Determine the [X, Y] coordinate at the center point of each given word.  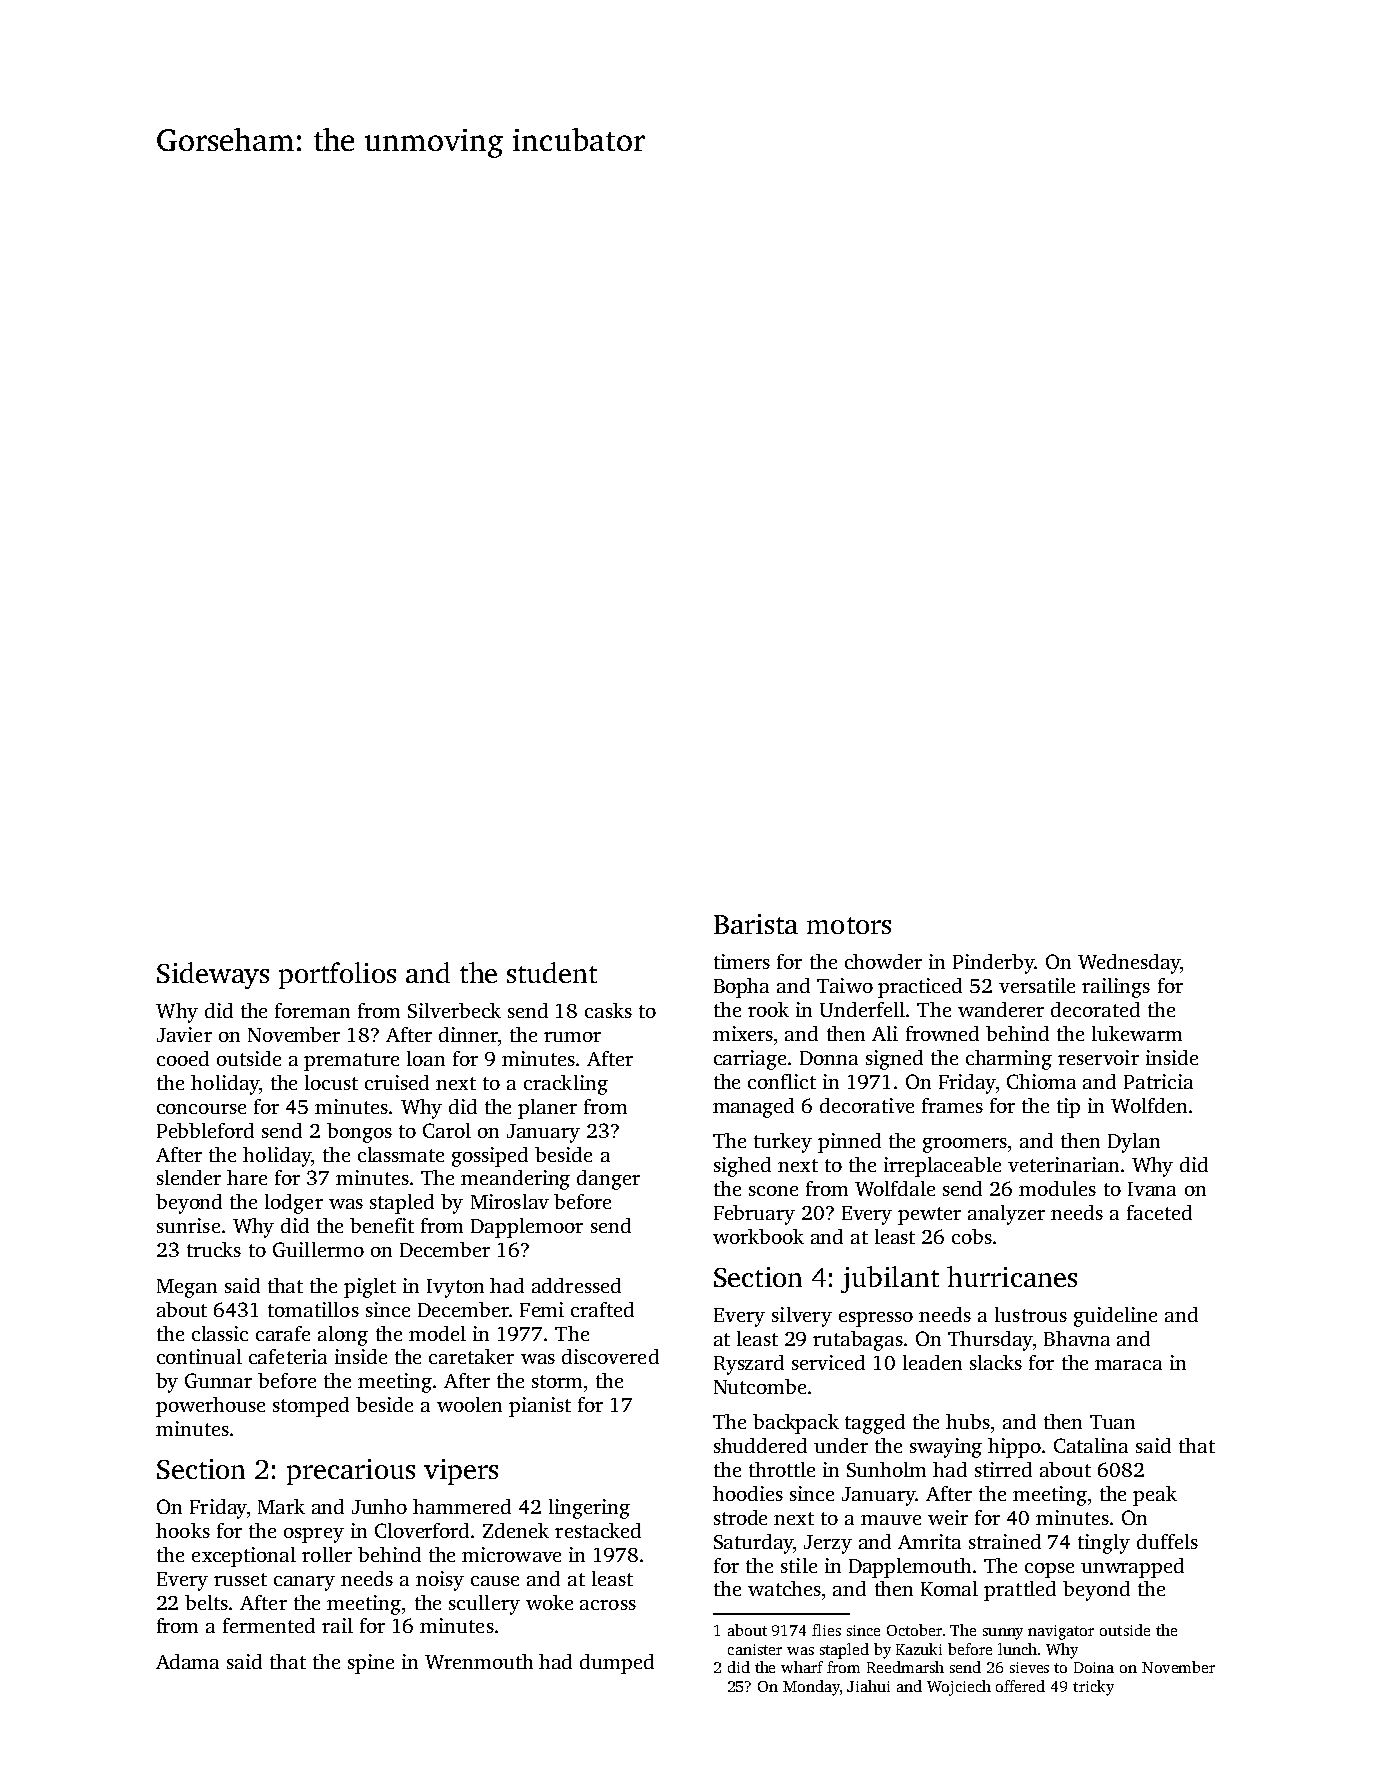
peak [1155, 1496]
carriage [750, 1060]
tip [1068, 1108]
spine [371, 1664]
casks [608, 1010]
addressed [576, 1285]
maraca [1128, 1365]
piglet [370, 1288]
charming [1009, 1060]
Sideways [213, 975]
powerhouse [210, 1407]
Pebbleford [205, 1130]
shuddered [760, 1445]
